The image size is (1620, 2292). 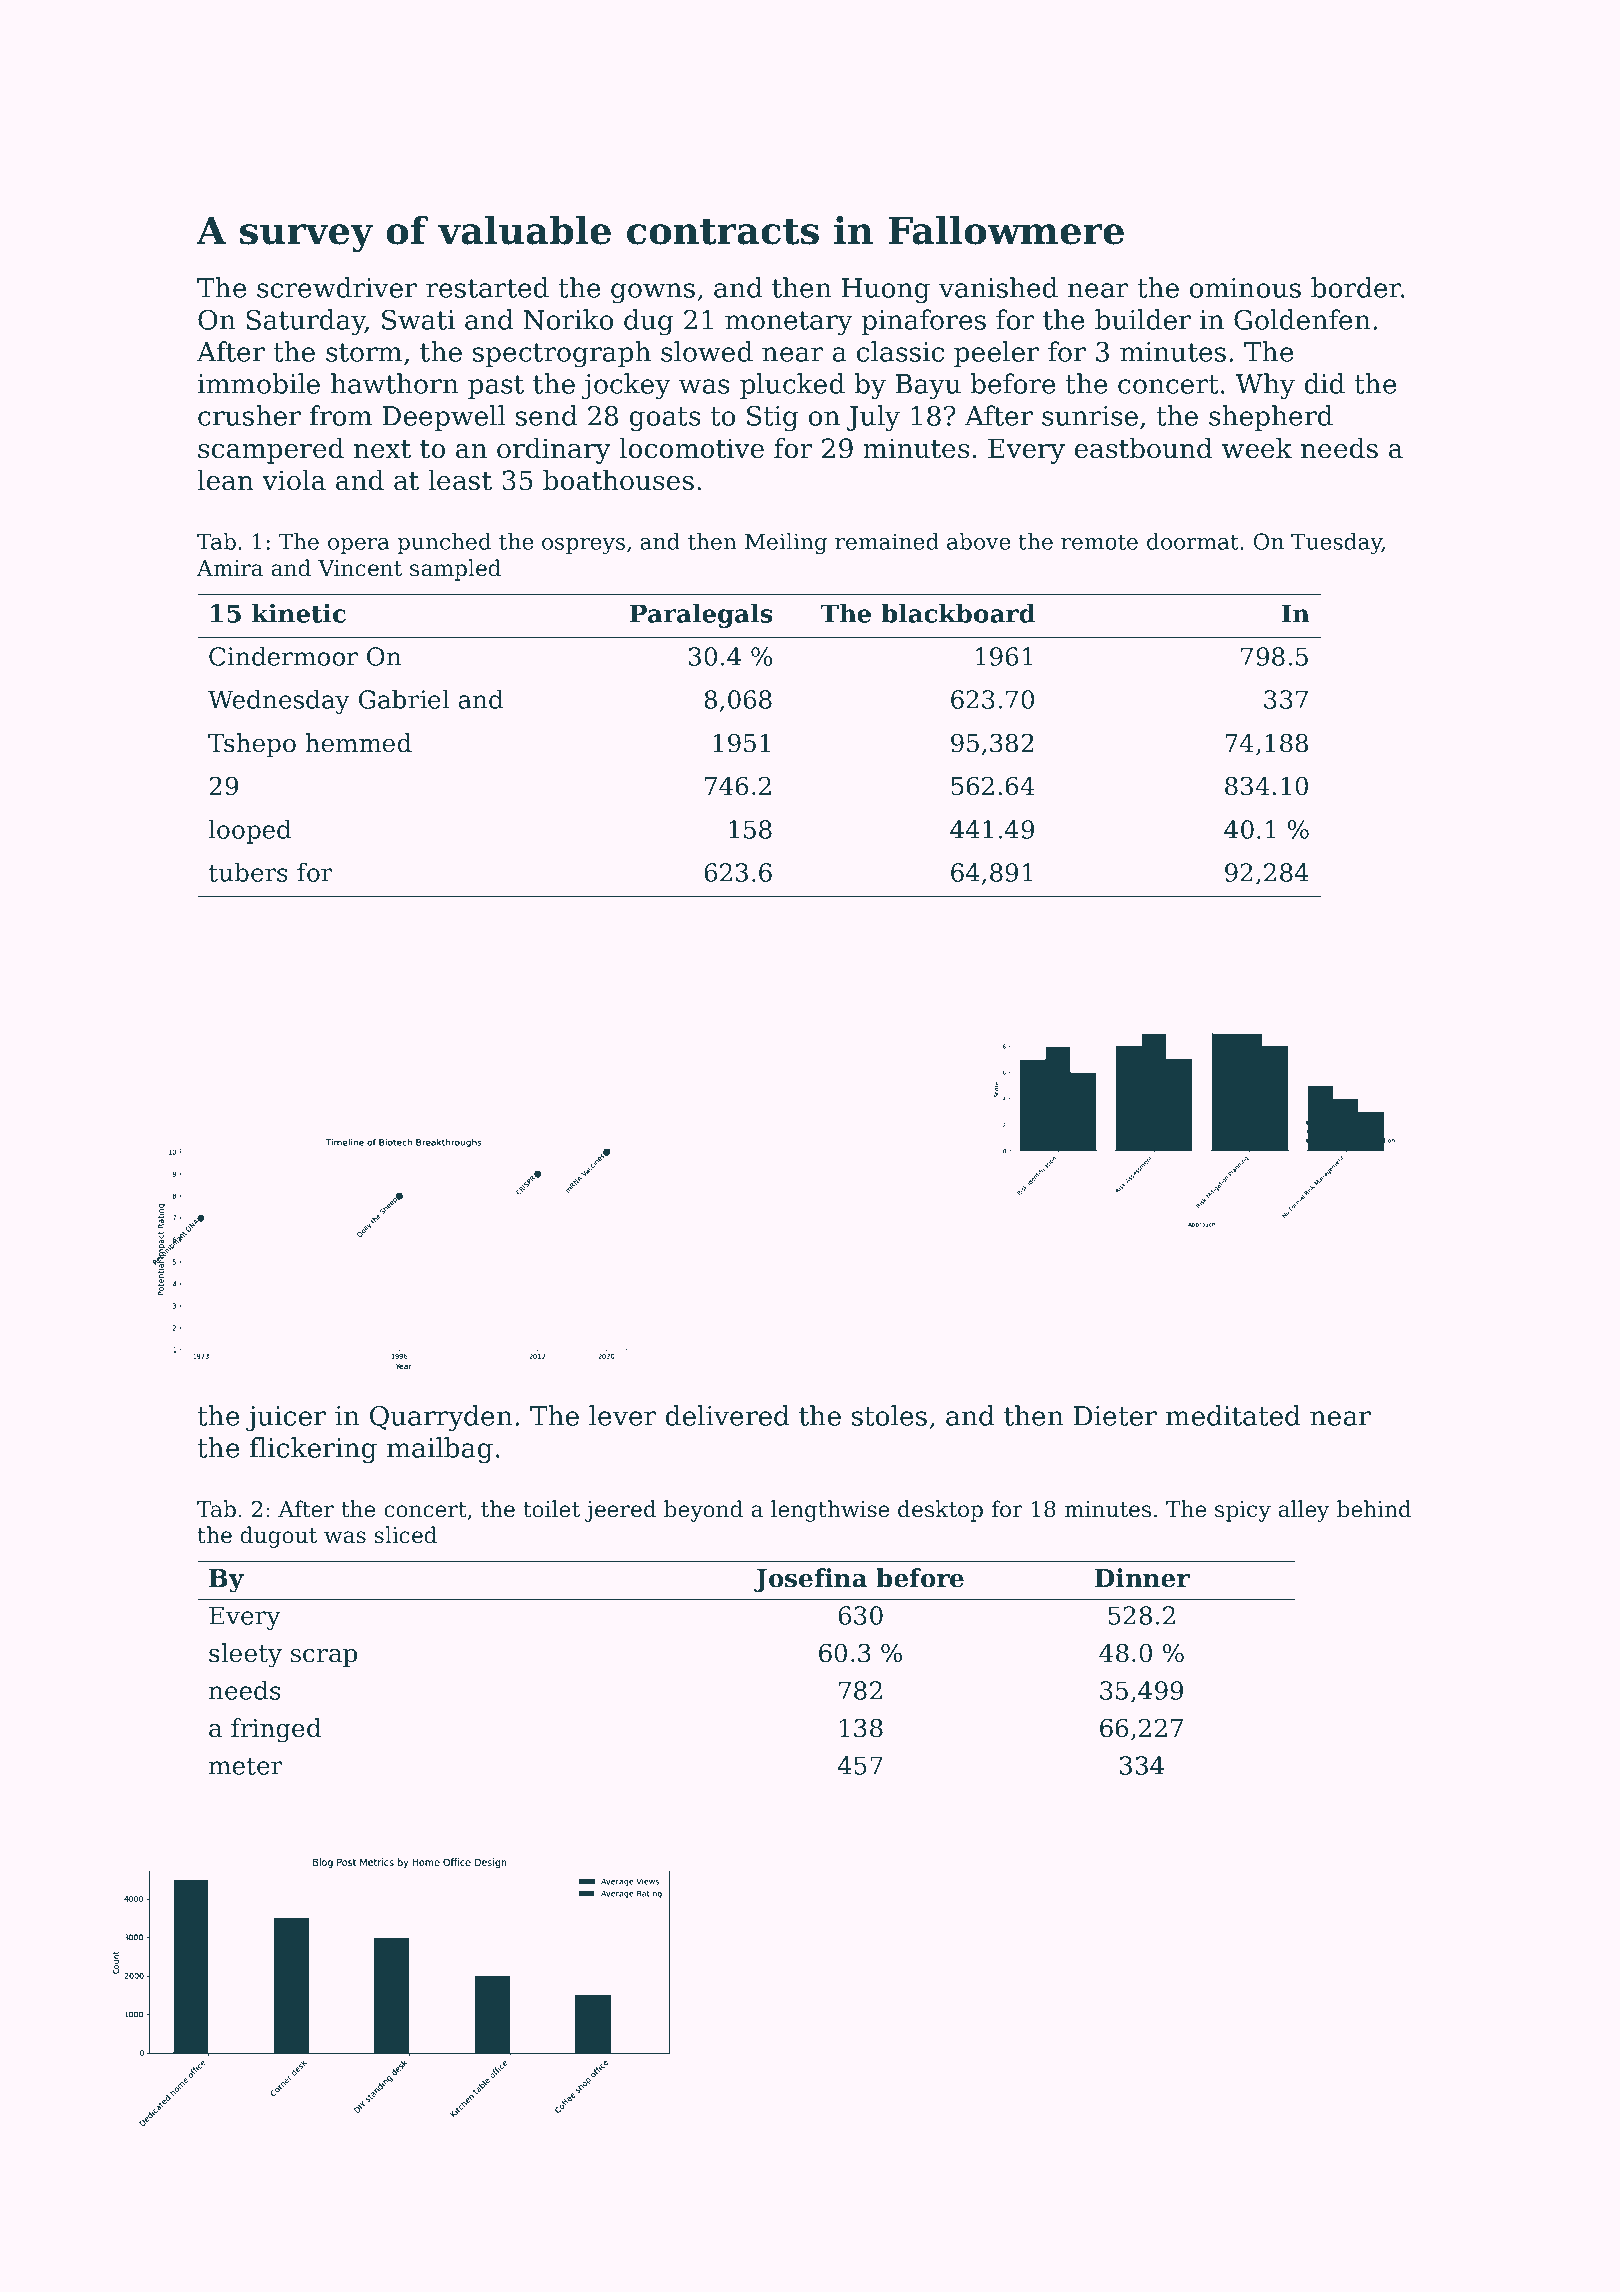 I want to click on meditated, so click(x=1233, y=1415).
